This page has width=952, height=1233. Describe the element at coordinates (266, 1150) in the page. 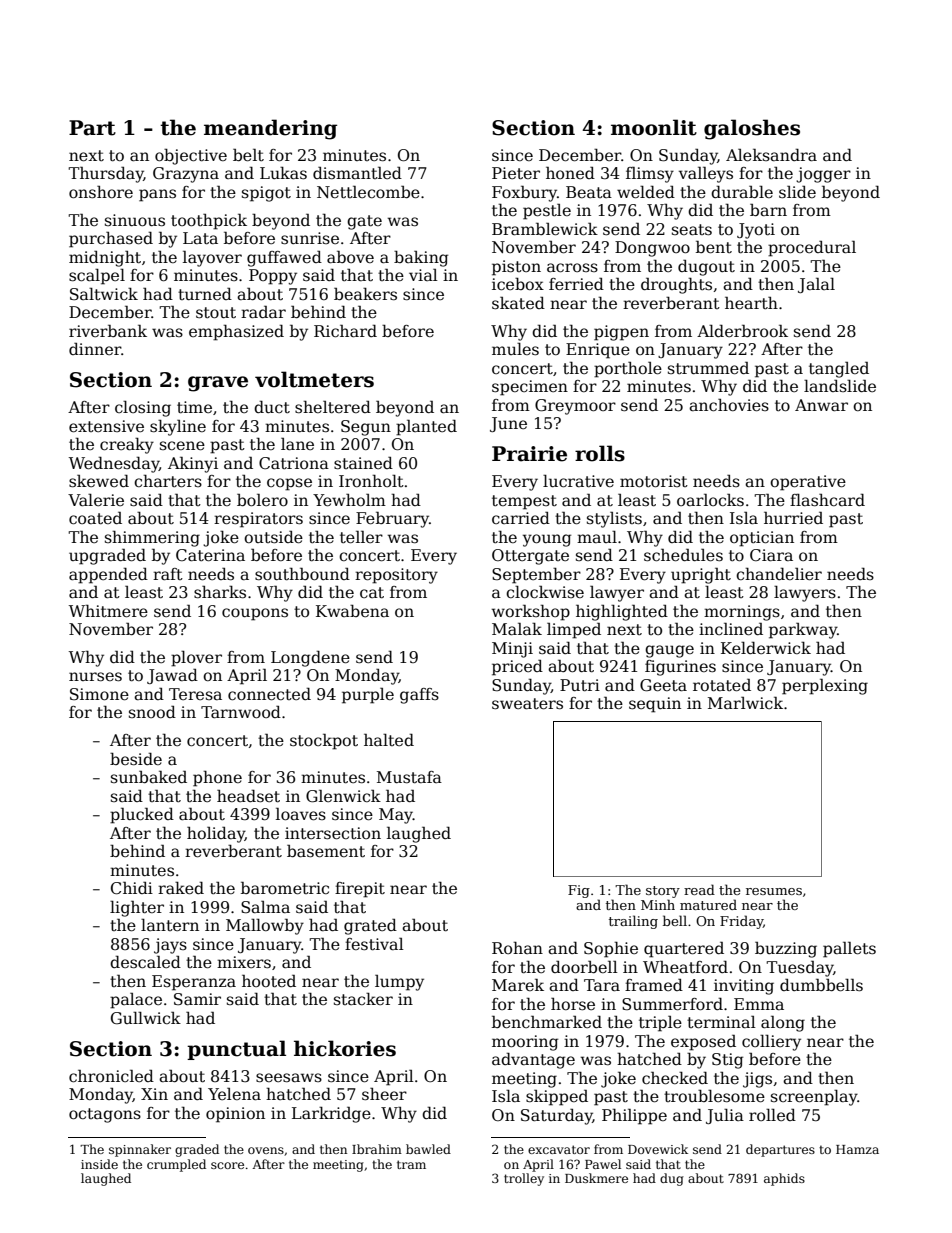

I see `ovens` at that location.
